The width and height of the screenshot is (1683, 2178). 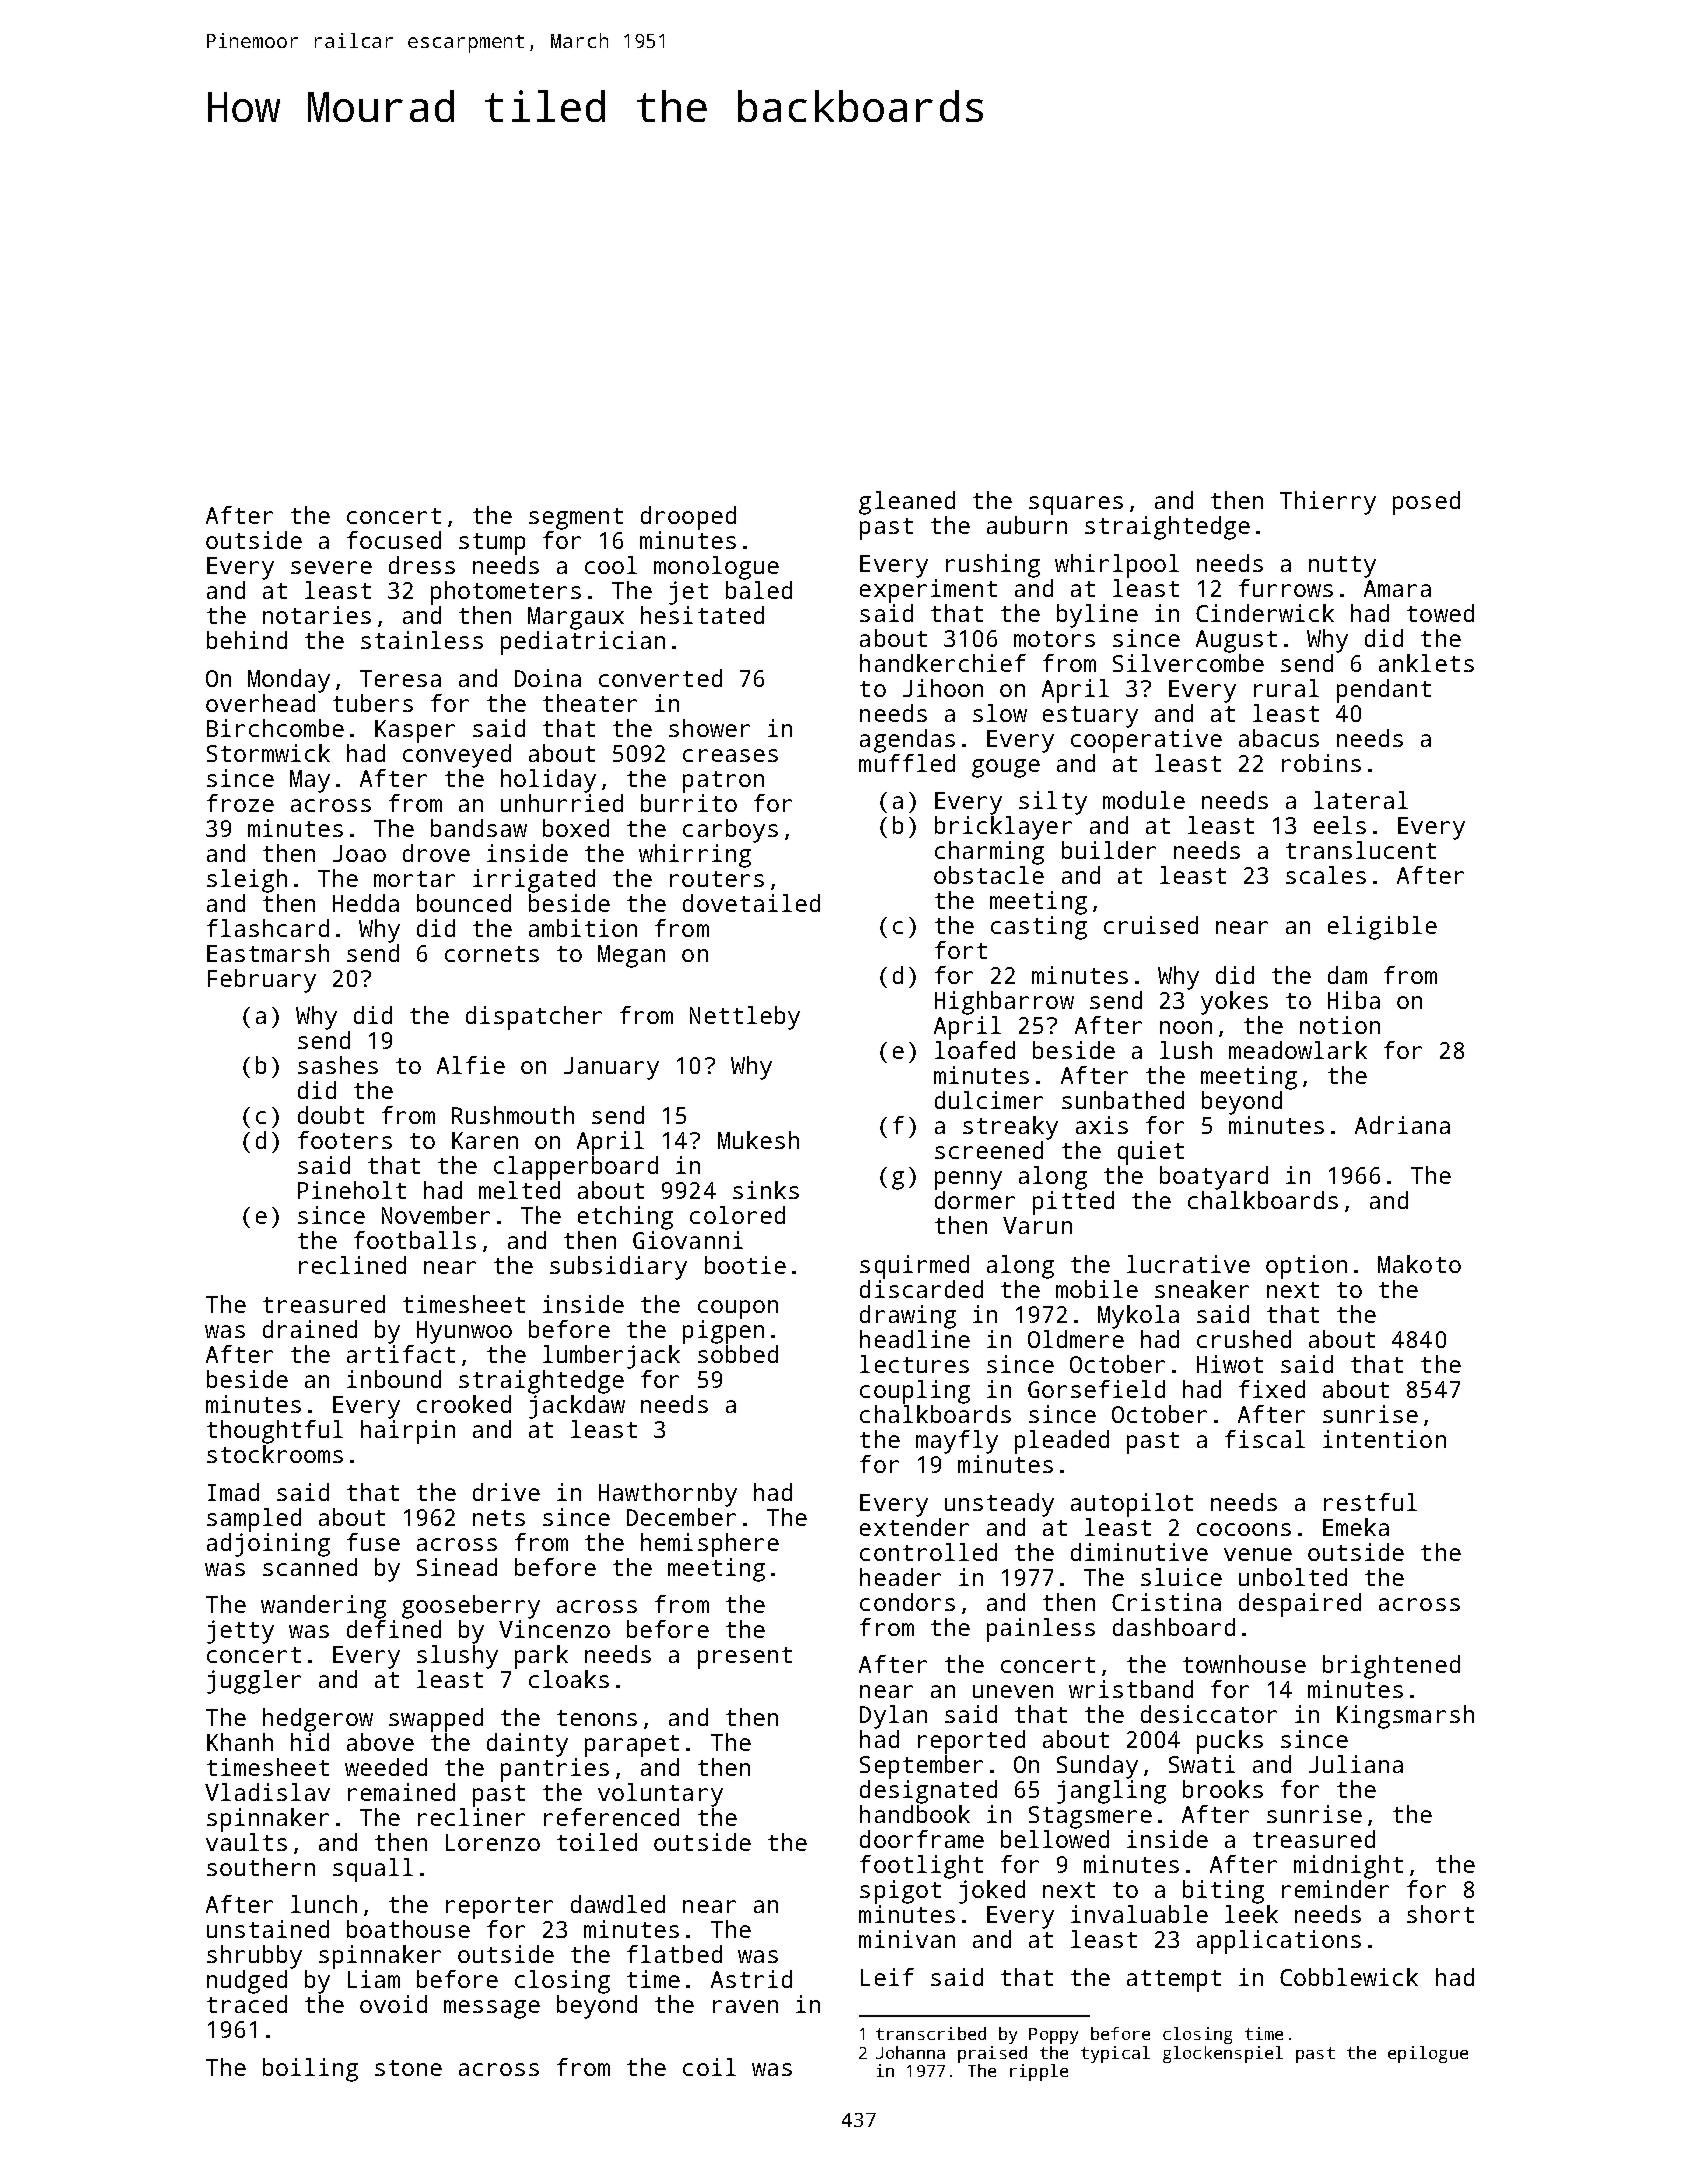 What do you see at coordinates (331, 567) in the screenshot?
I see `severe` at bounding box center [331, 567].
